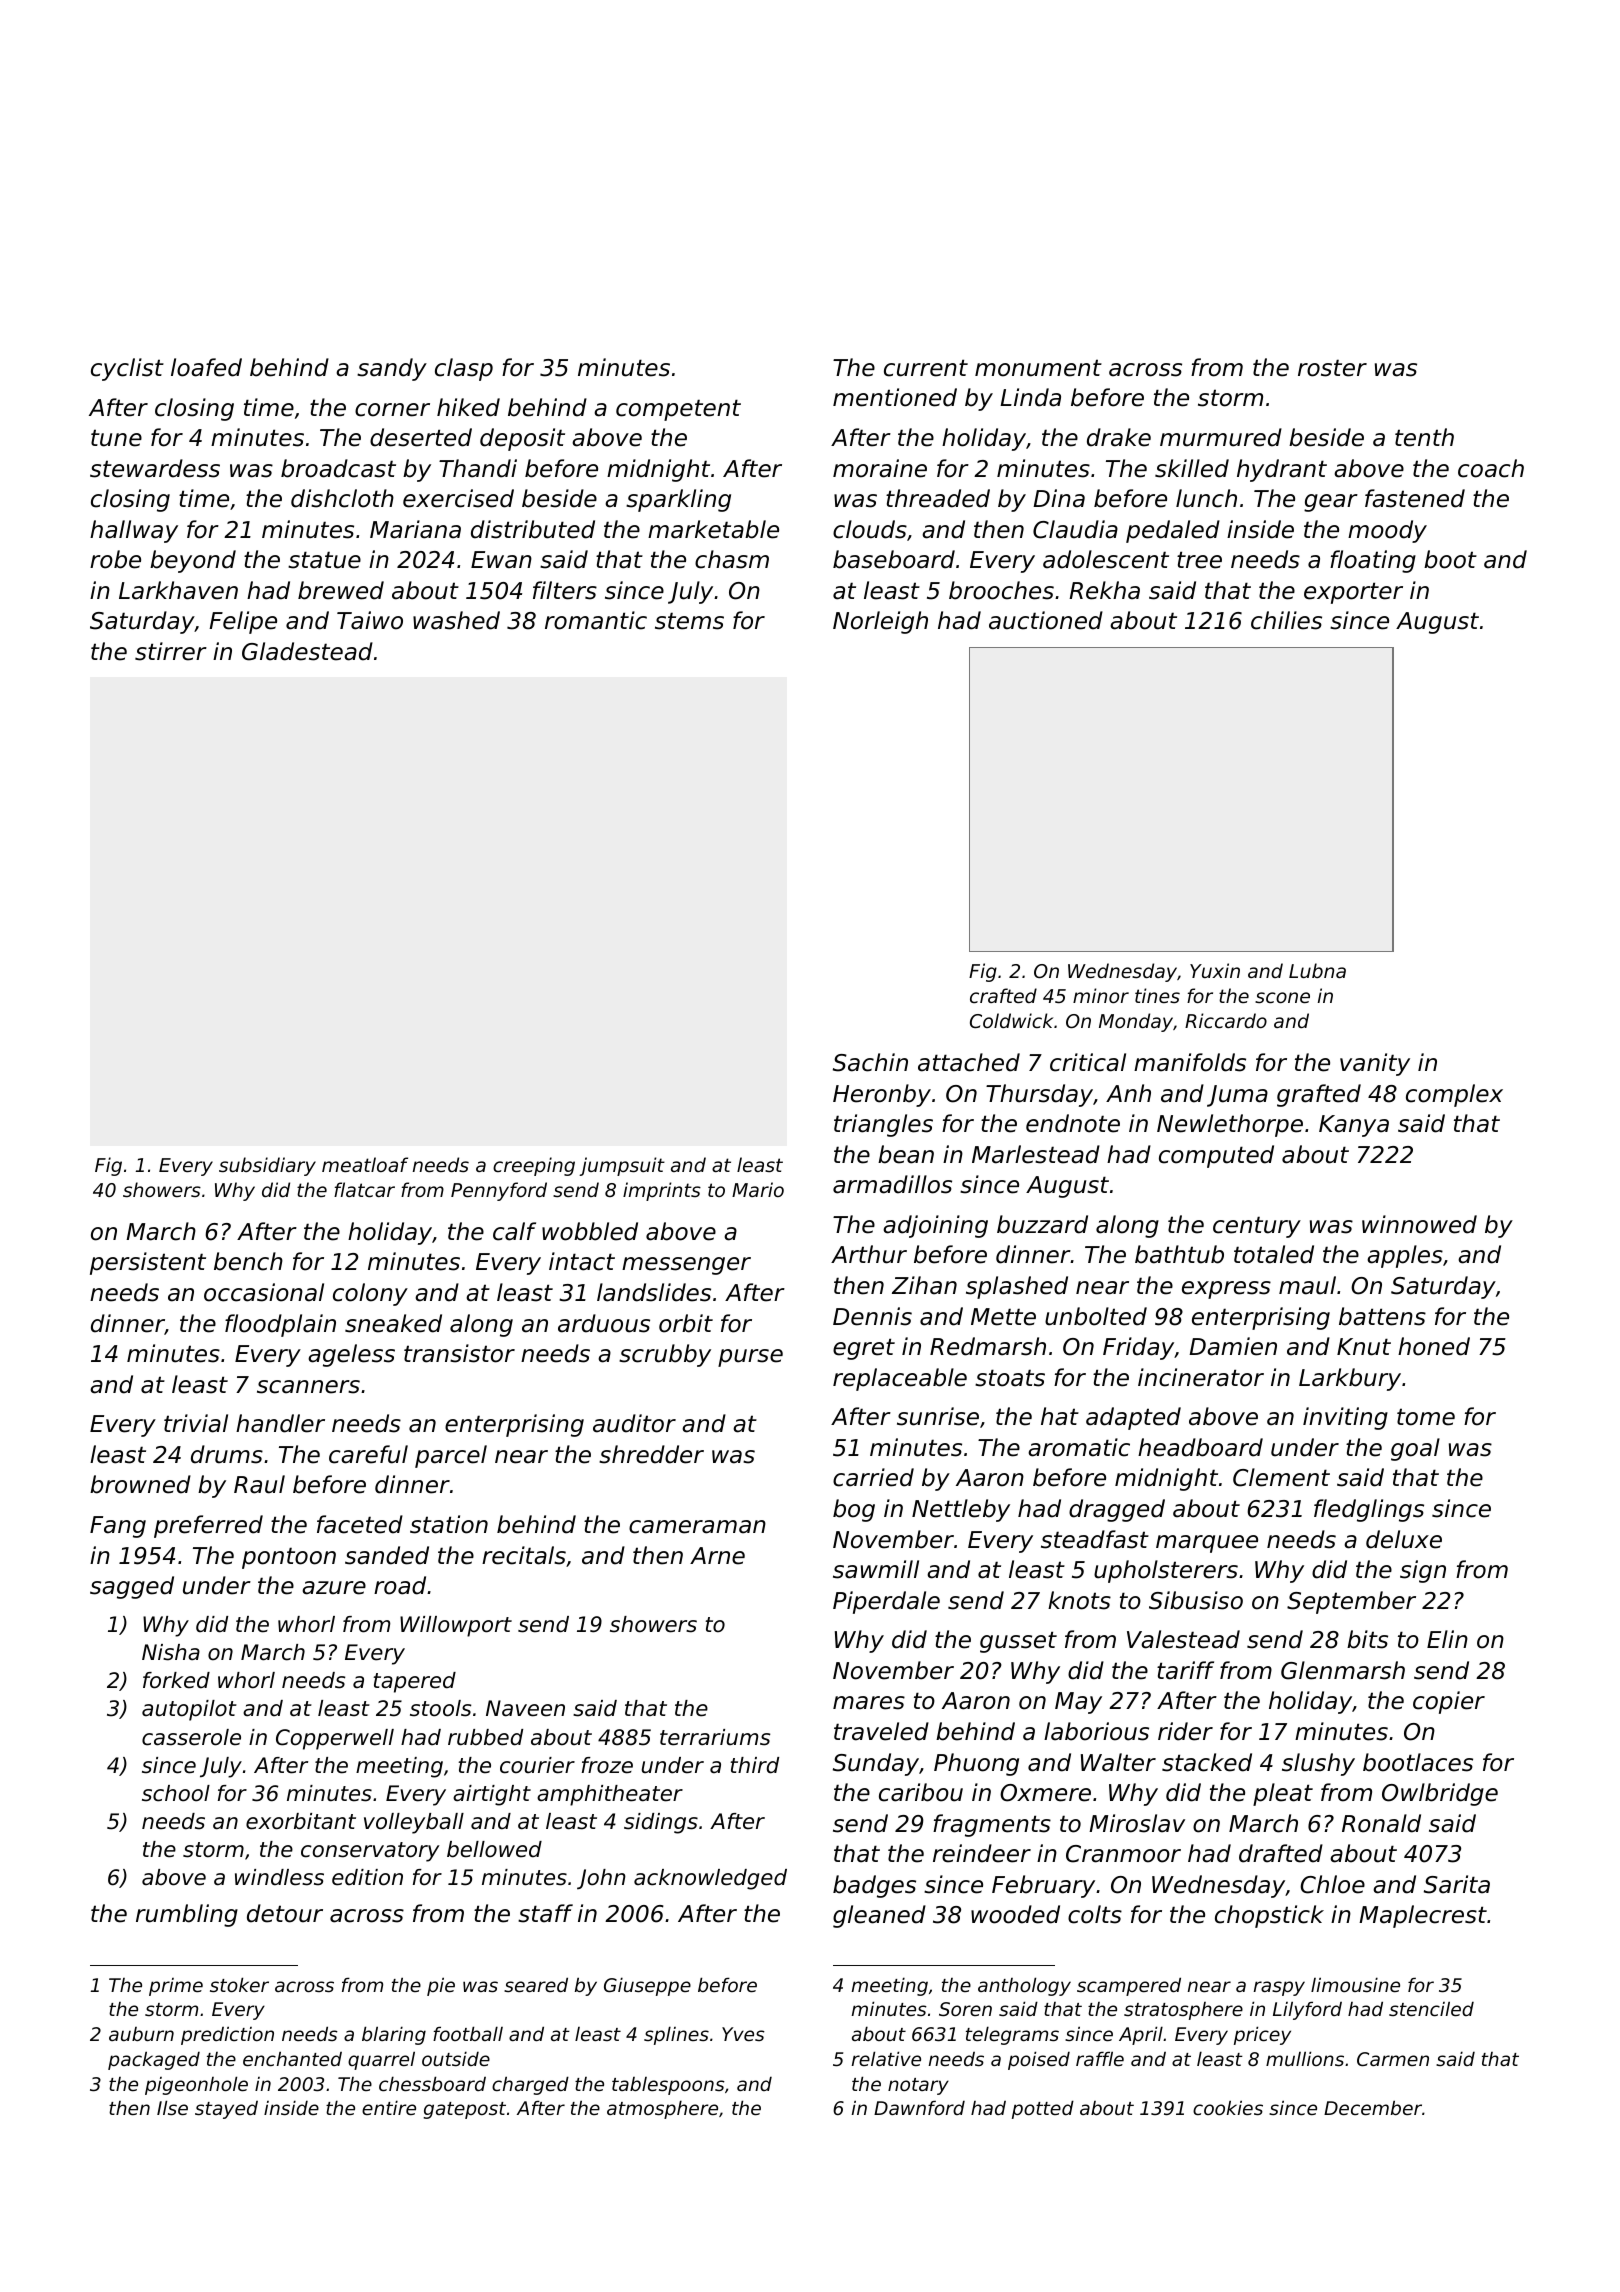  I want to click on staff, so click(545, 1913).
